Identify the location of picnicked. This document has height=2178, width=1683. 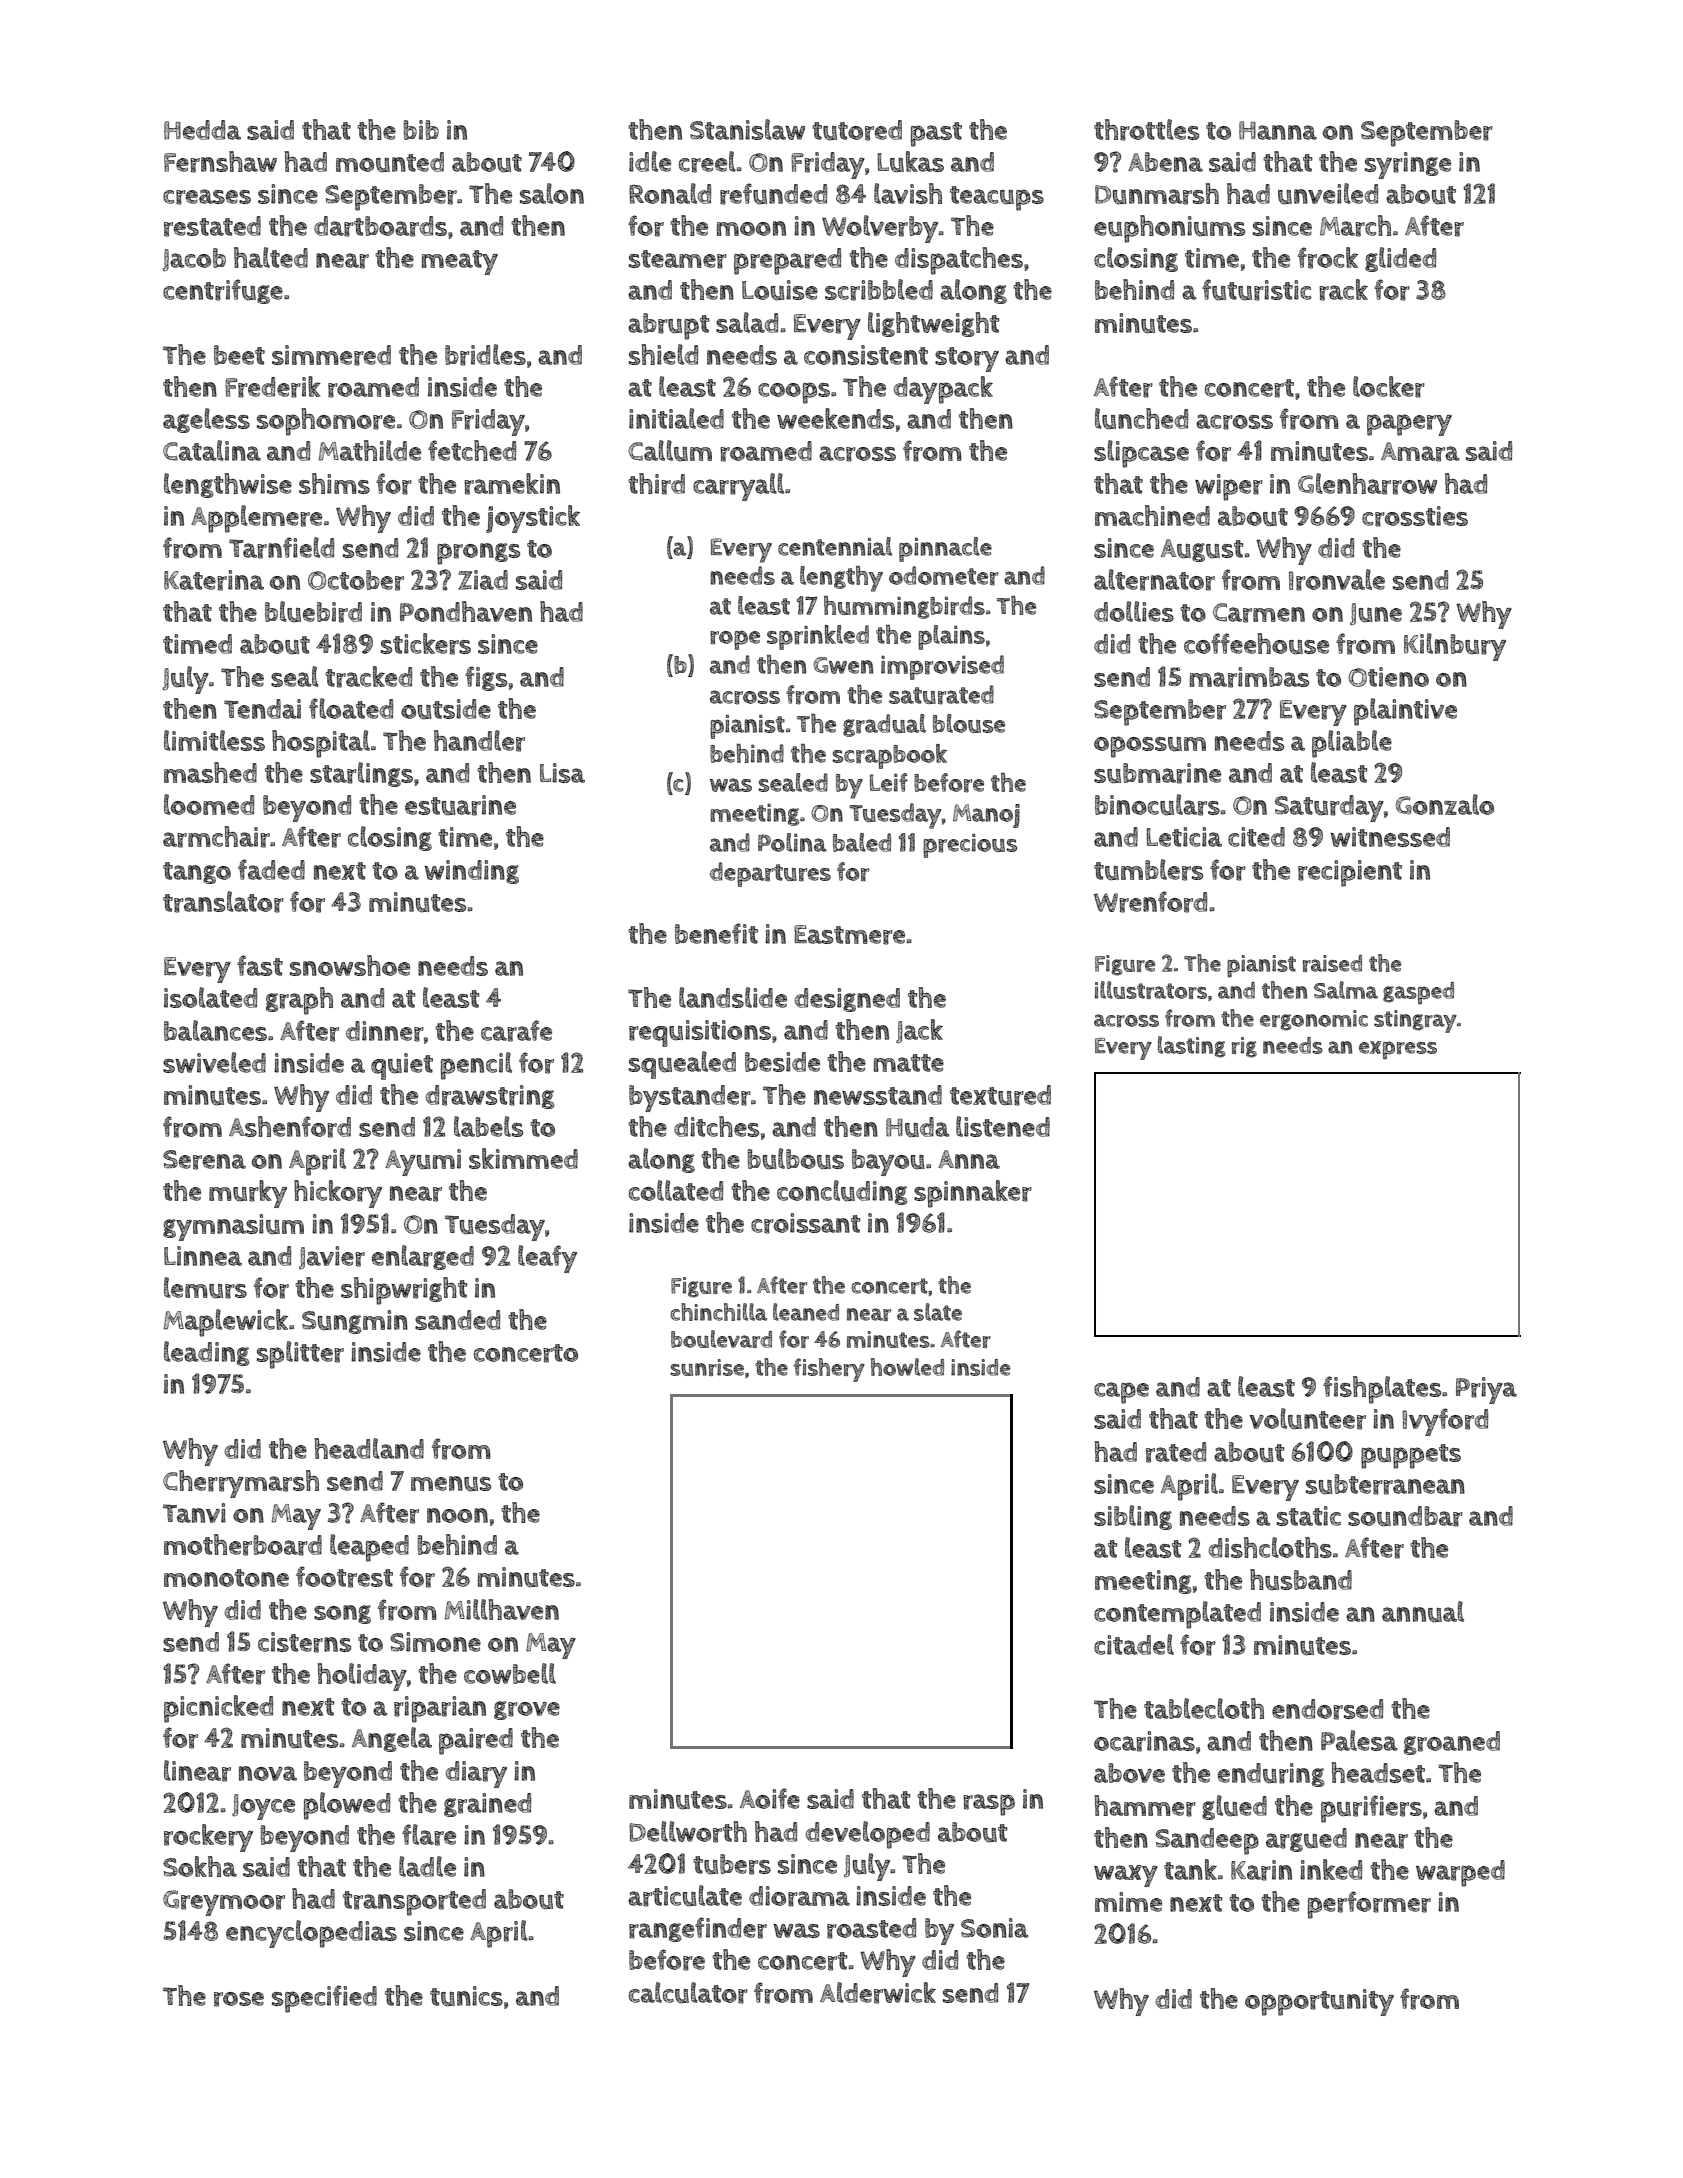
(218, 1709).
